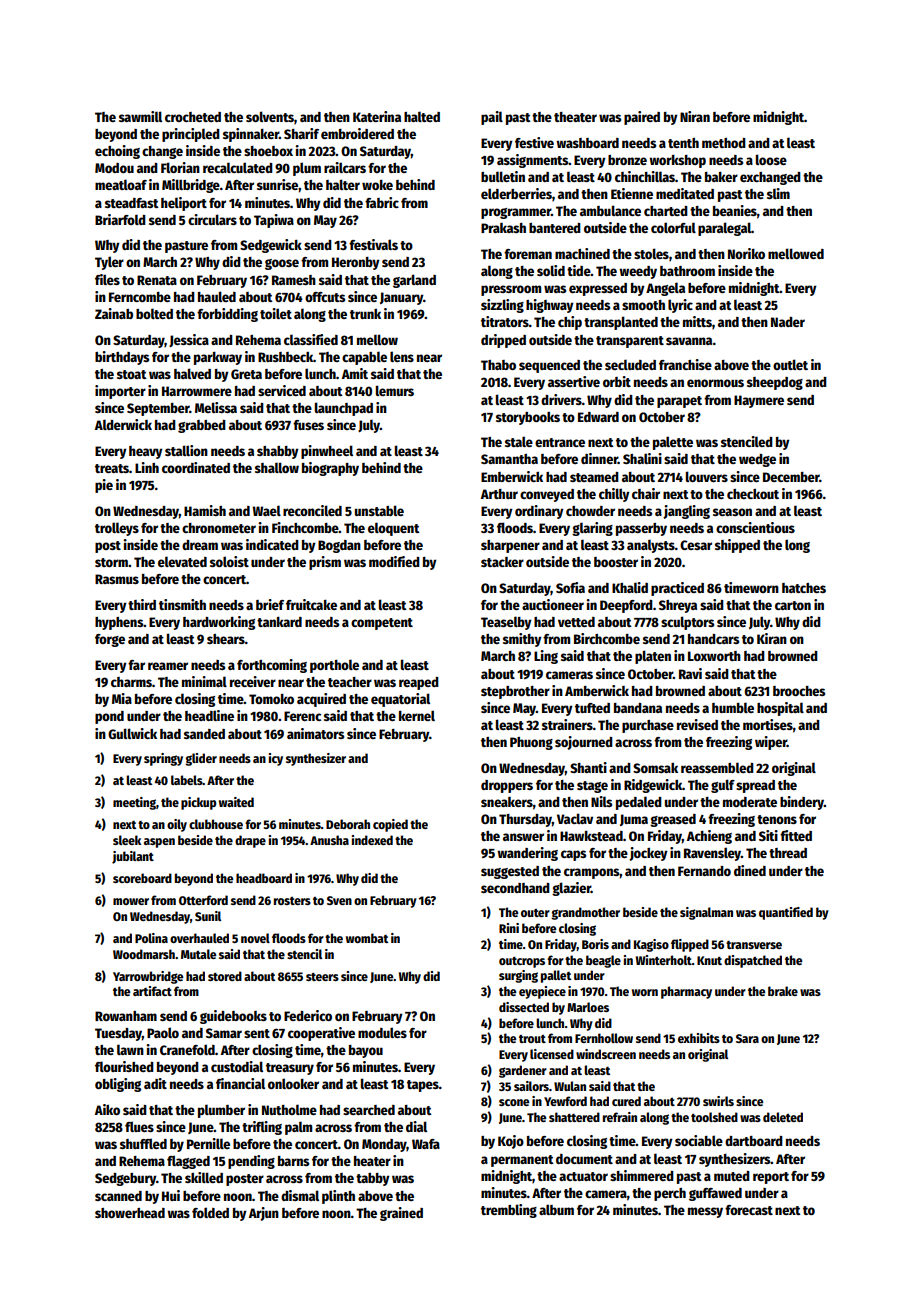 The image size is (924, 1308). I want to click on Jessica, so click(189, 340).
